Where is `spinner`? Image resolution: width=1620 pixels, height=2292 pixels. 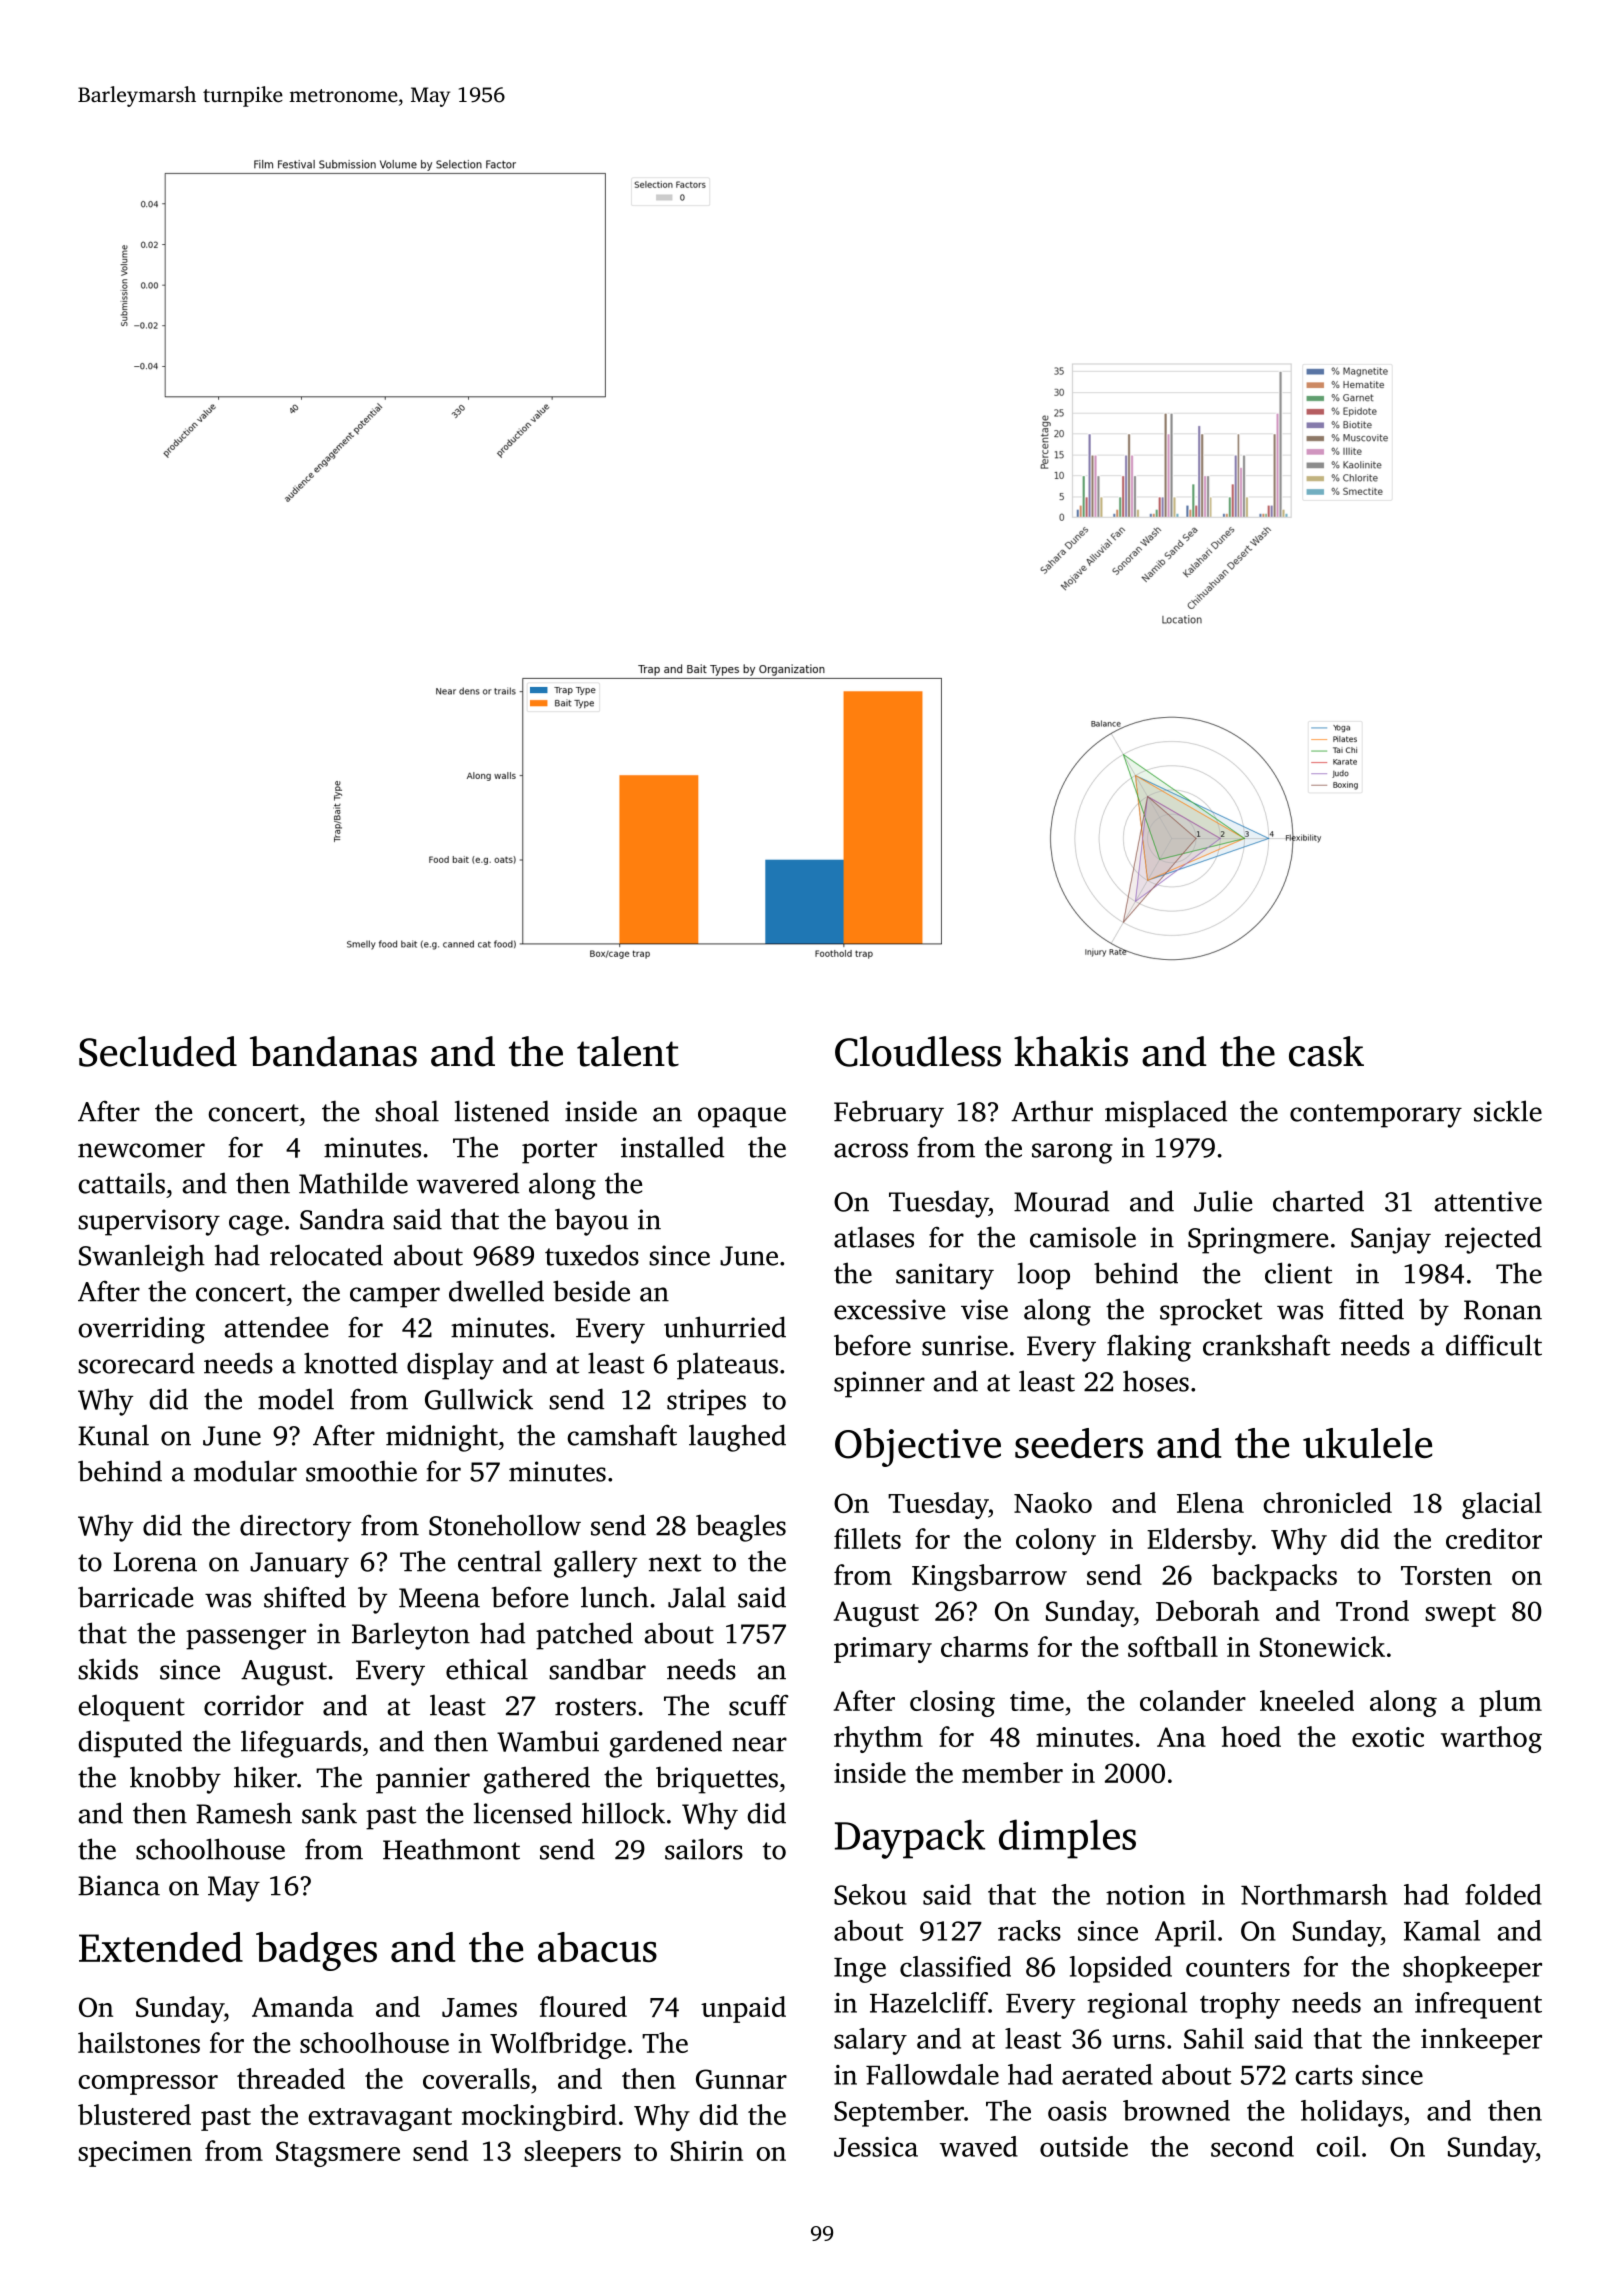 spinner is located at coordinates (879, 1384).
